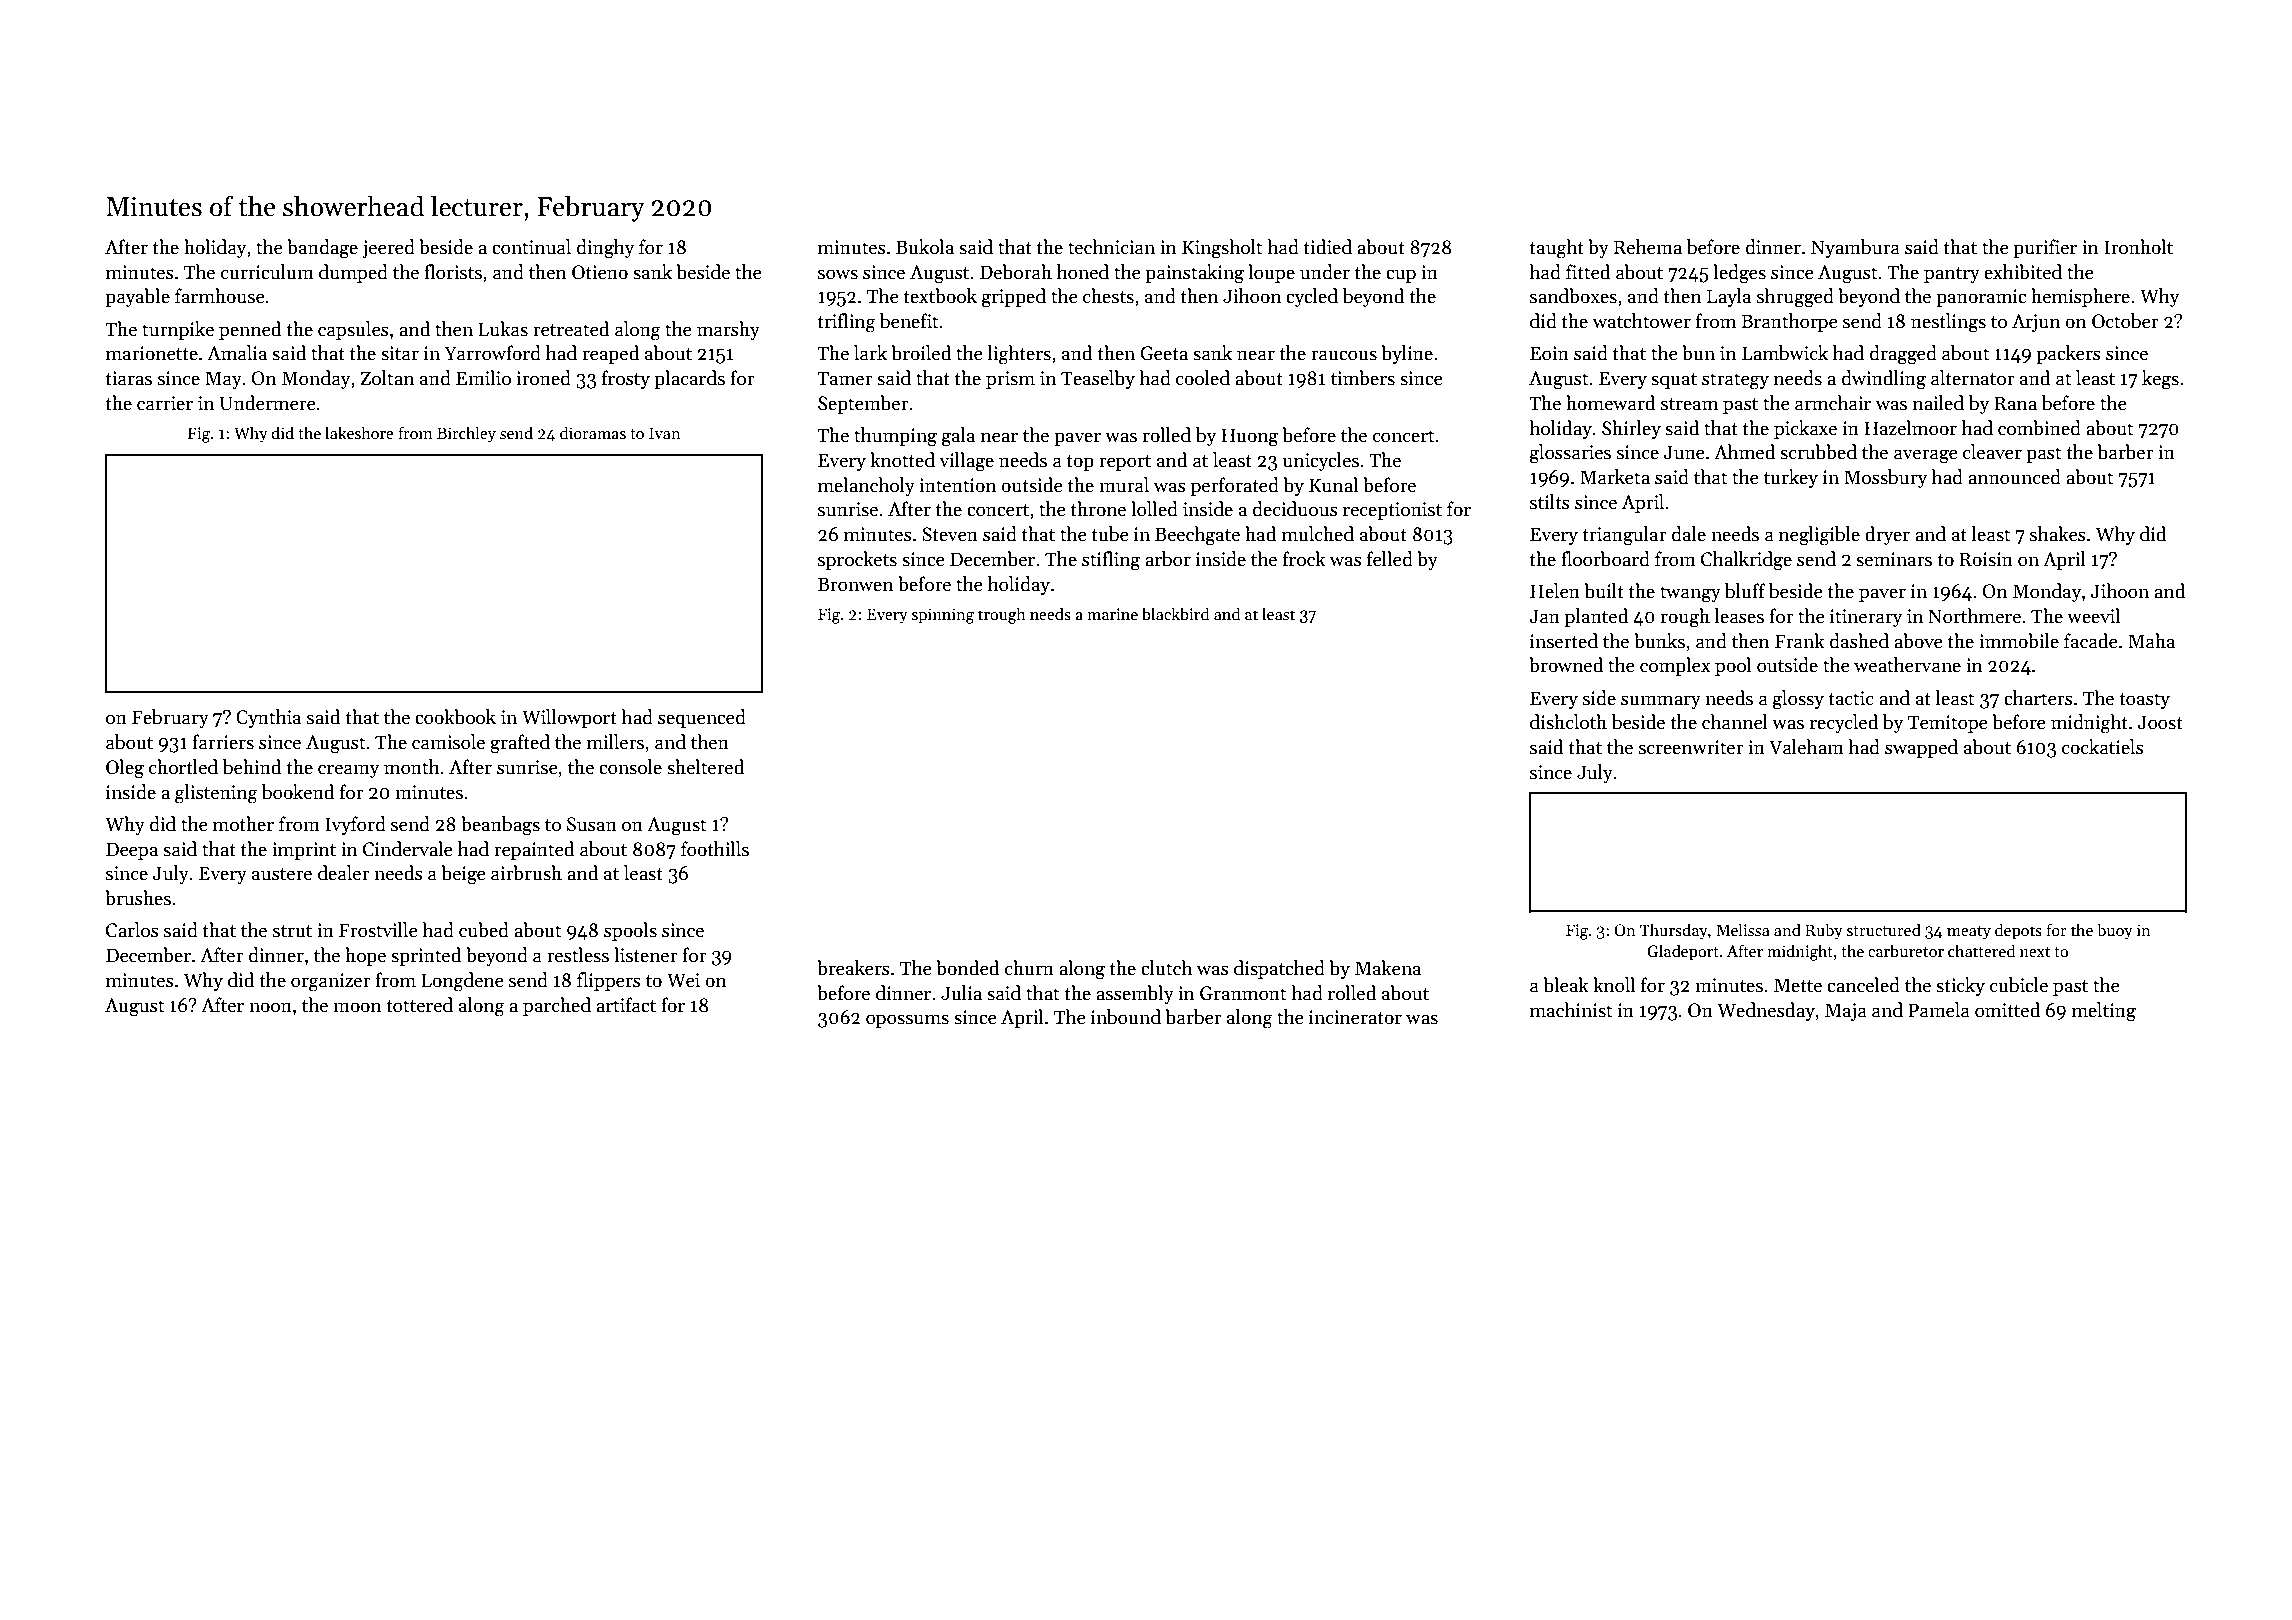  I want to click on Ironholt, so click(2138, 247).
